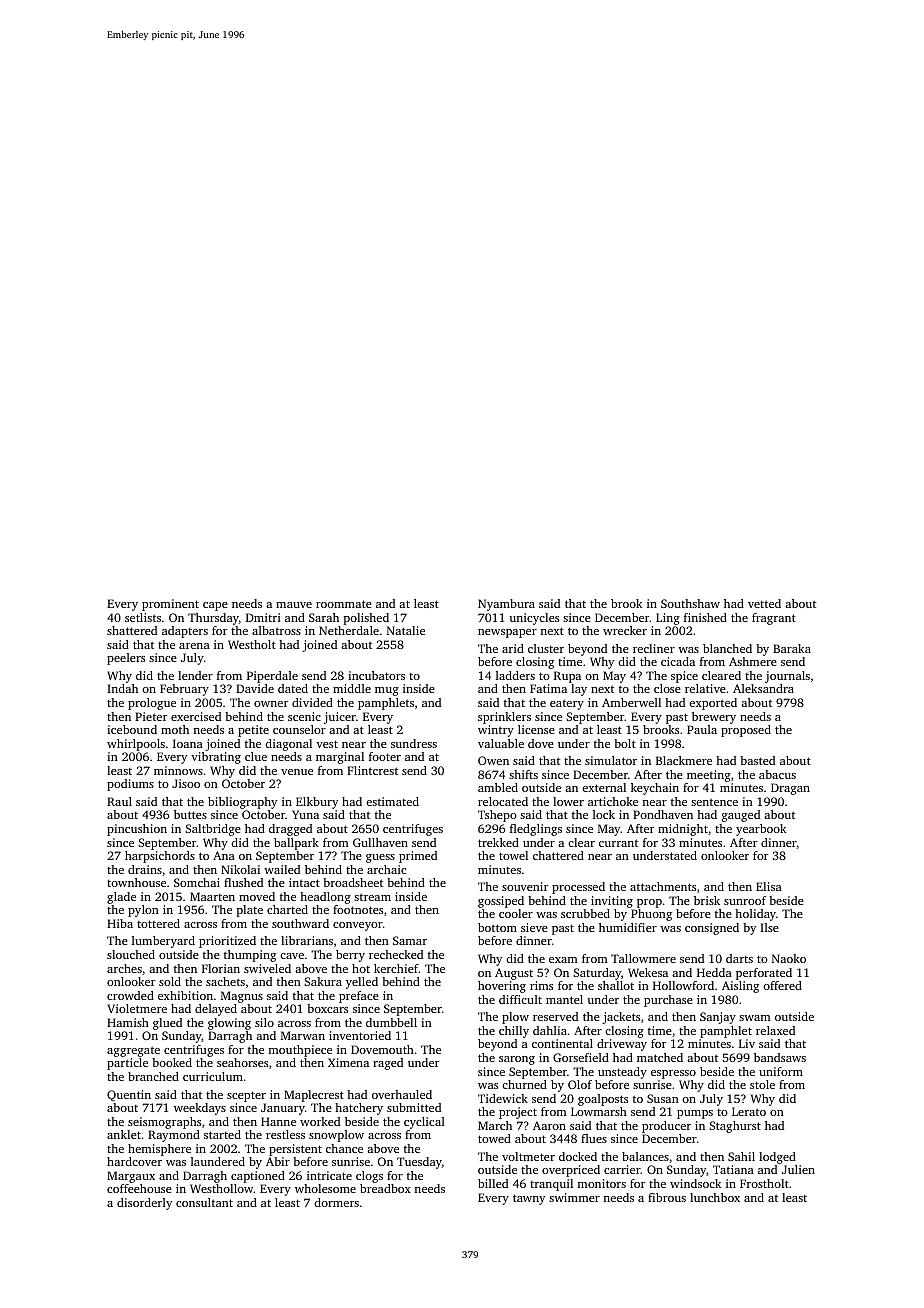 The image size is (924, 1308). What do you see at coordinates (372, 770) in the screenshot?
I see `Flintcrest` at bounding box center [372, 770].
